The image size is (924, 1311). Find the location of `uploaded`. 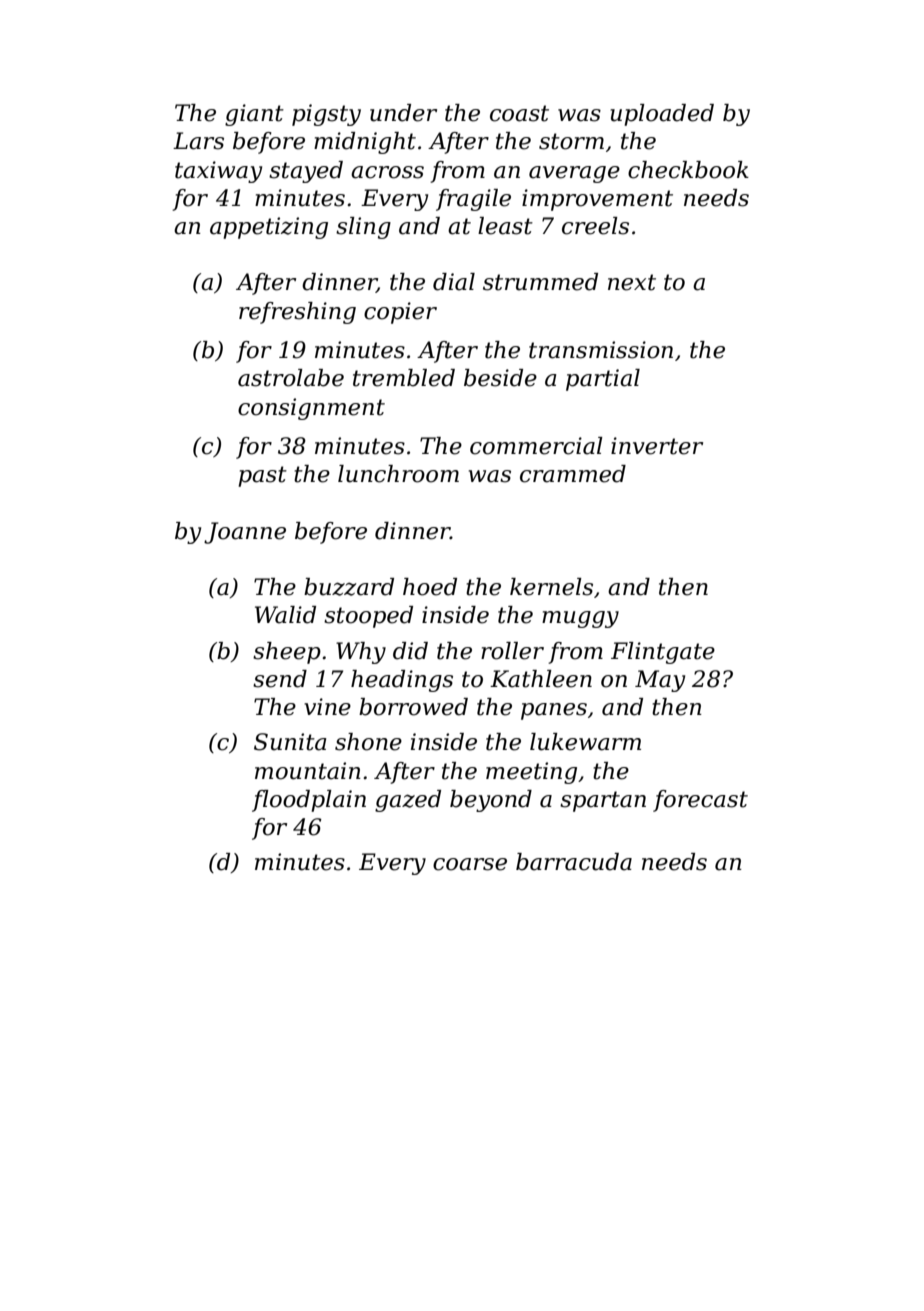

uploaded is located at coordinates (662, 115).
